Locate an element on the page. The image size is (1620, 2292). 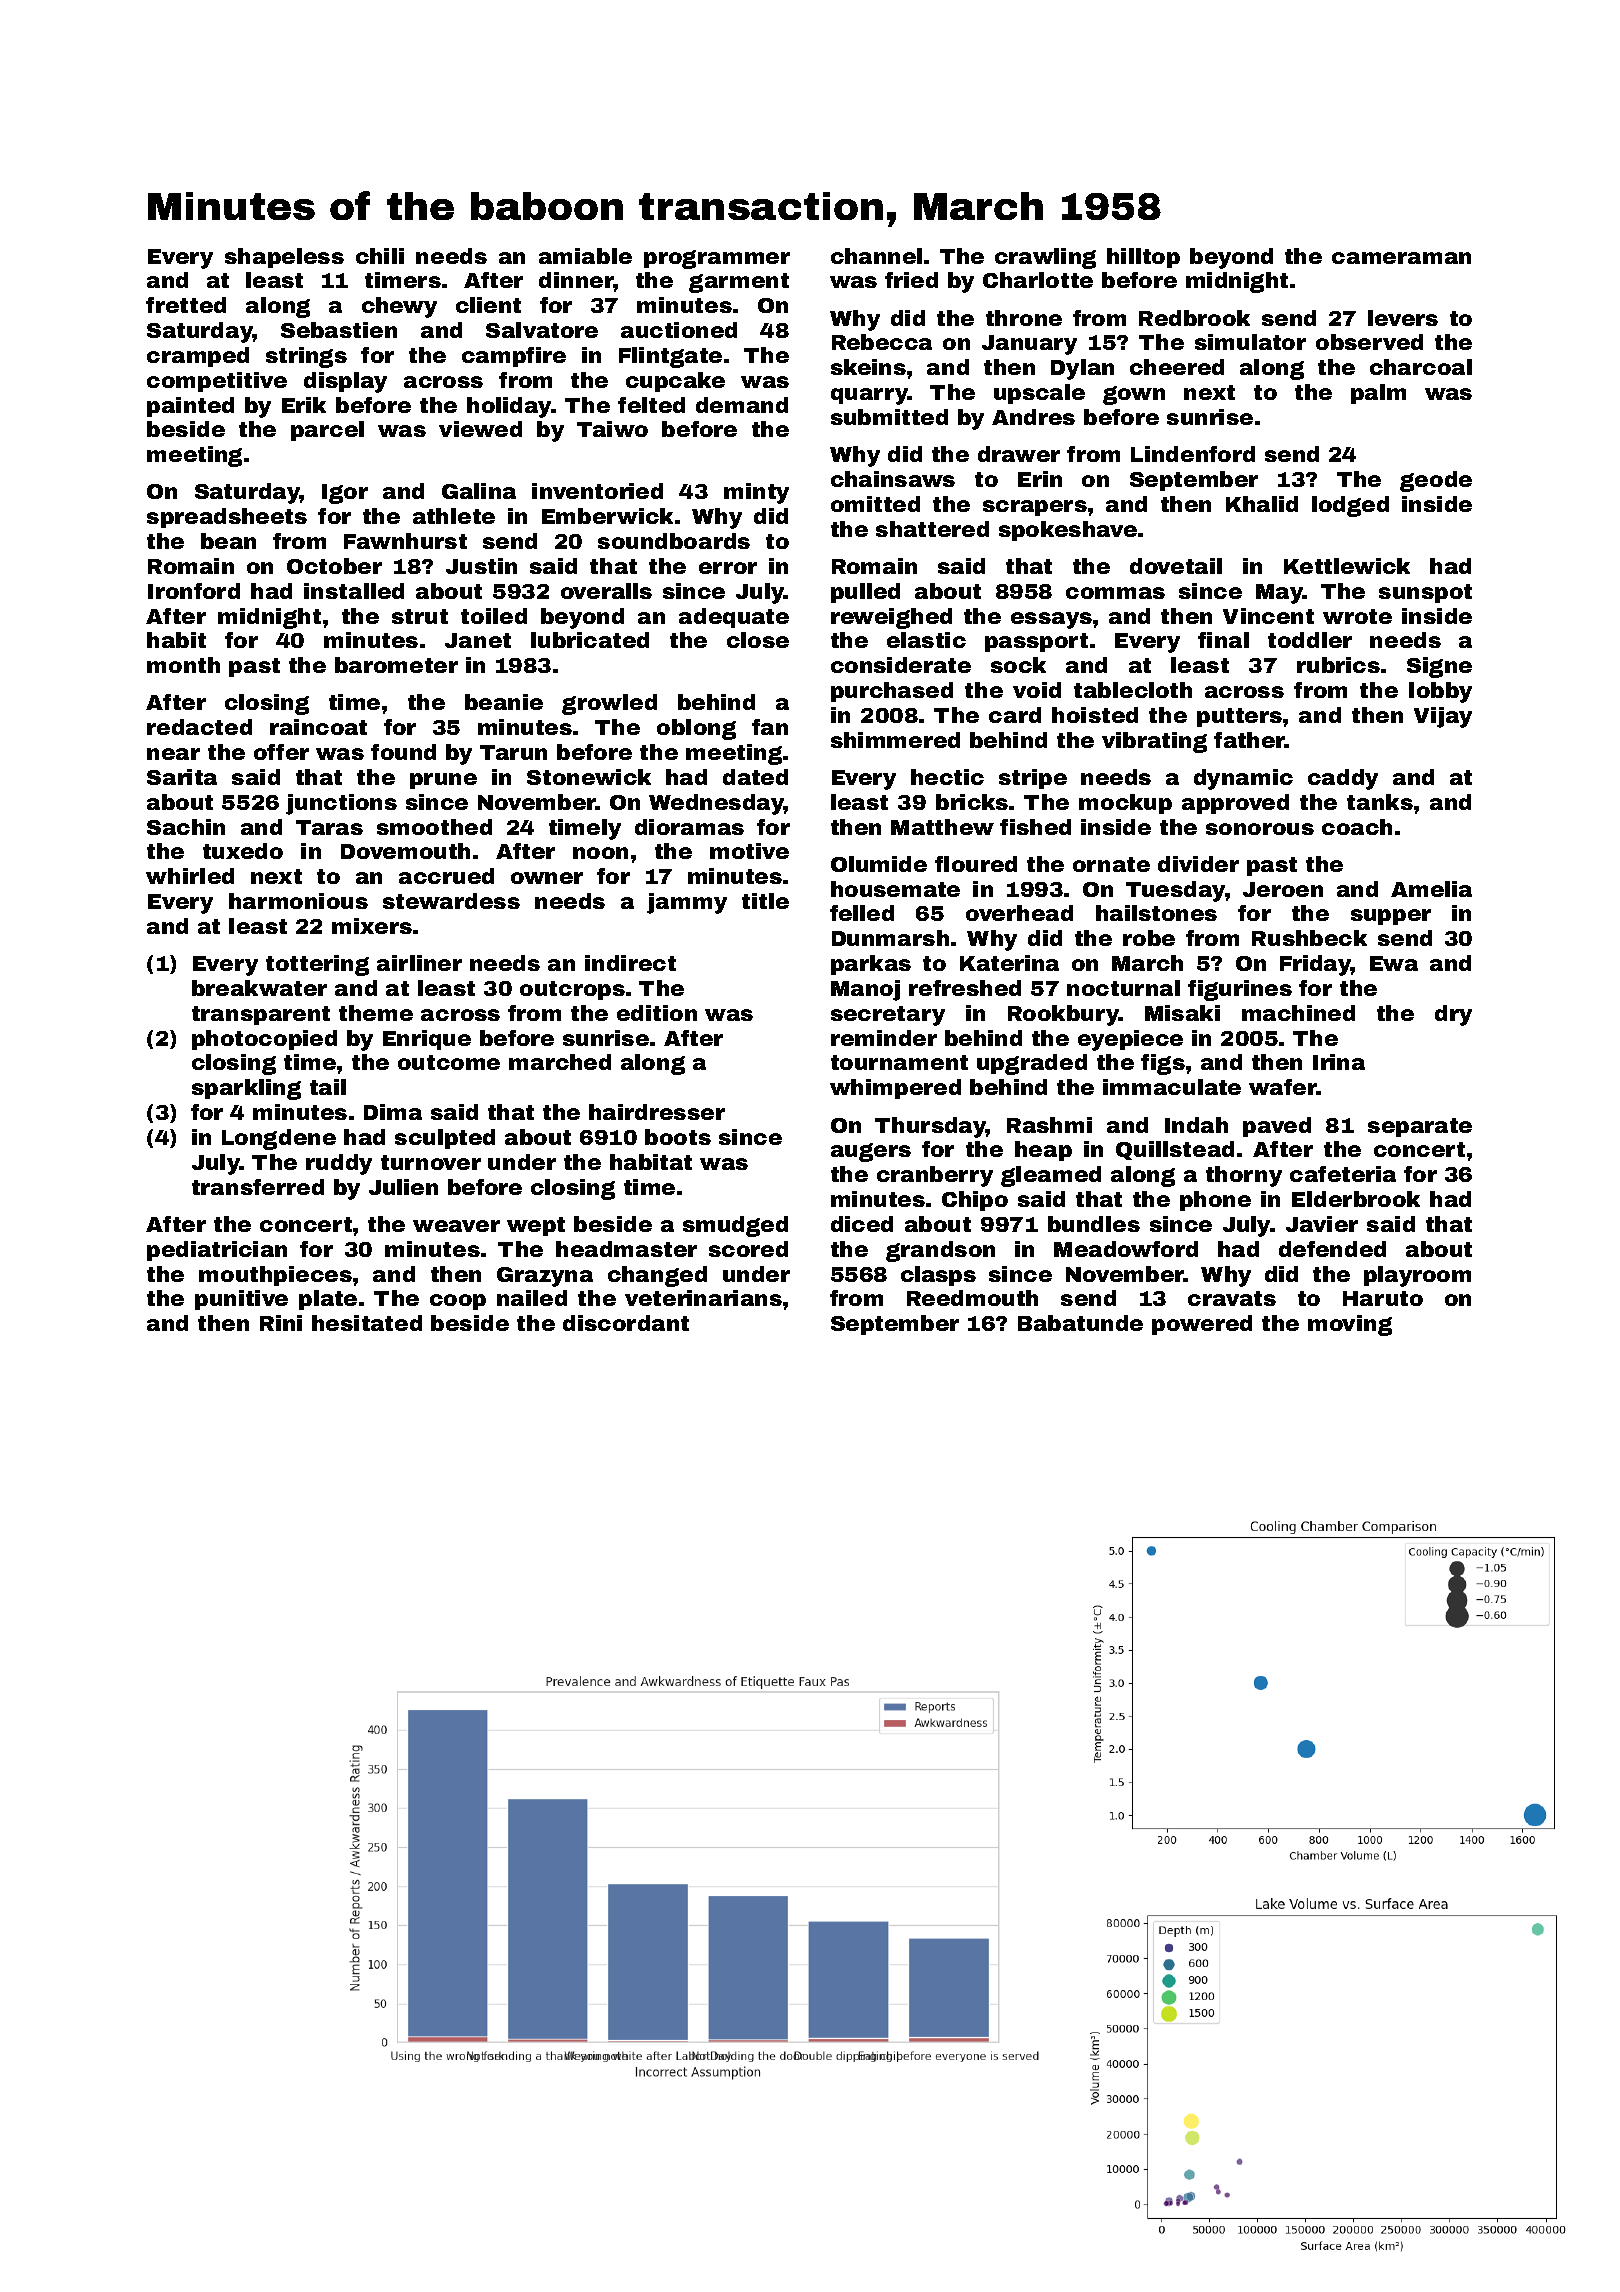
figurines is located at coordinates (1240, 990).
